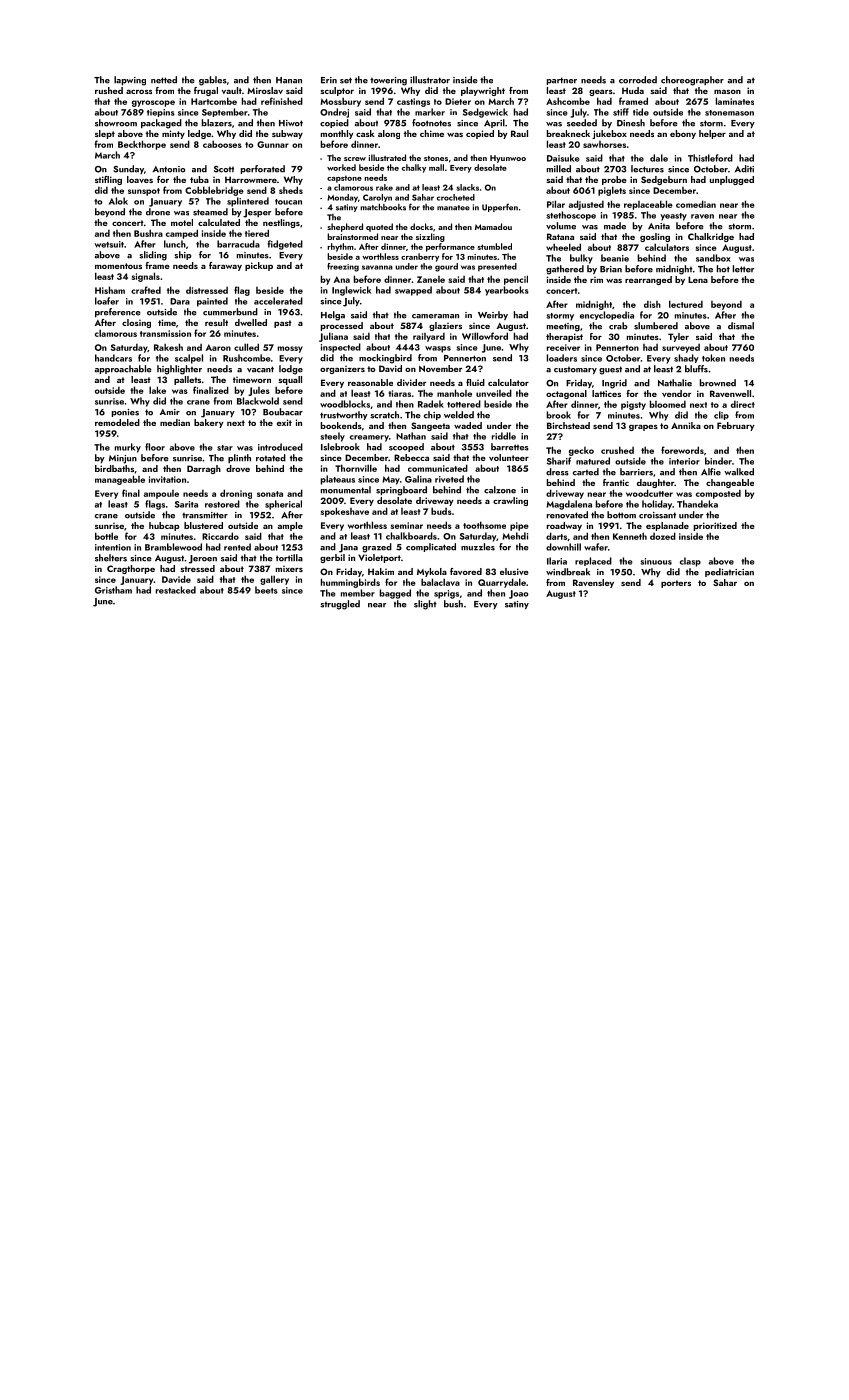  What do you see at coordinates (377, 198) in the screenshot?
I see `Carolyn` at bounding box center [377, 198].
